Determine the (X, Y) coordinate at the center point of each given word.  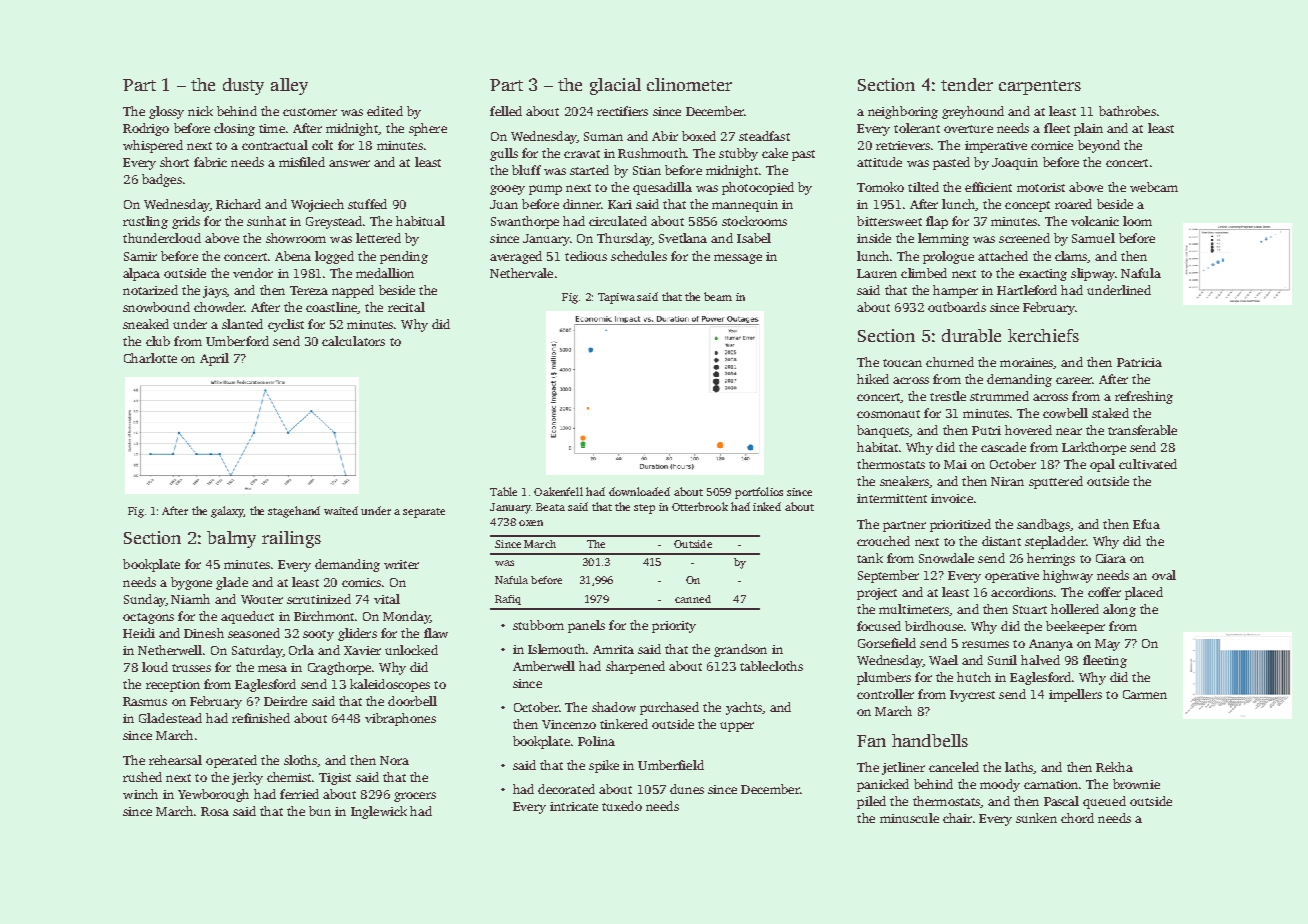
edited (385, 111)
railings (291, 539)
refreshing (1144, 397)
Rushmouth (652, 153)
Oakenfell (558, 491)
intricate (574, 806)
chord (1077, 818)
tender (967, 84)
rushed (142, 777)
